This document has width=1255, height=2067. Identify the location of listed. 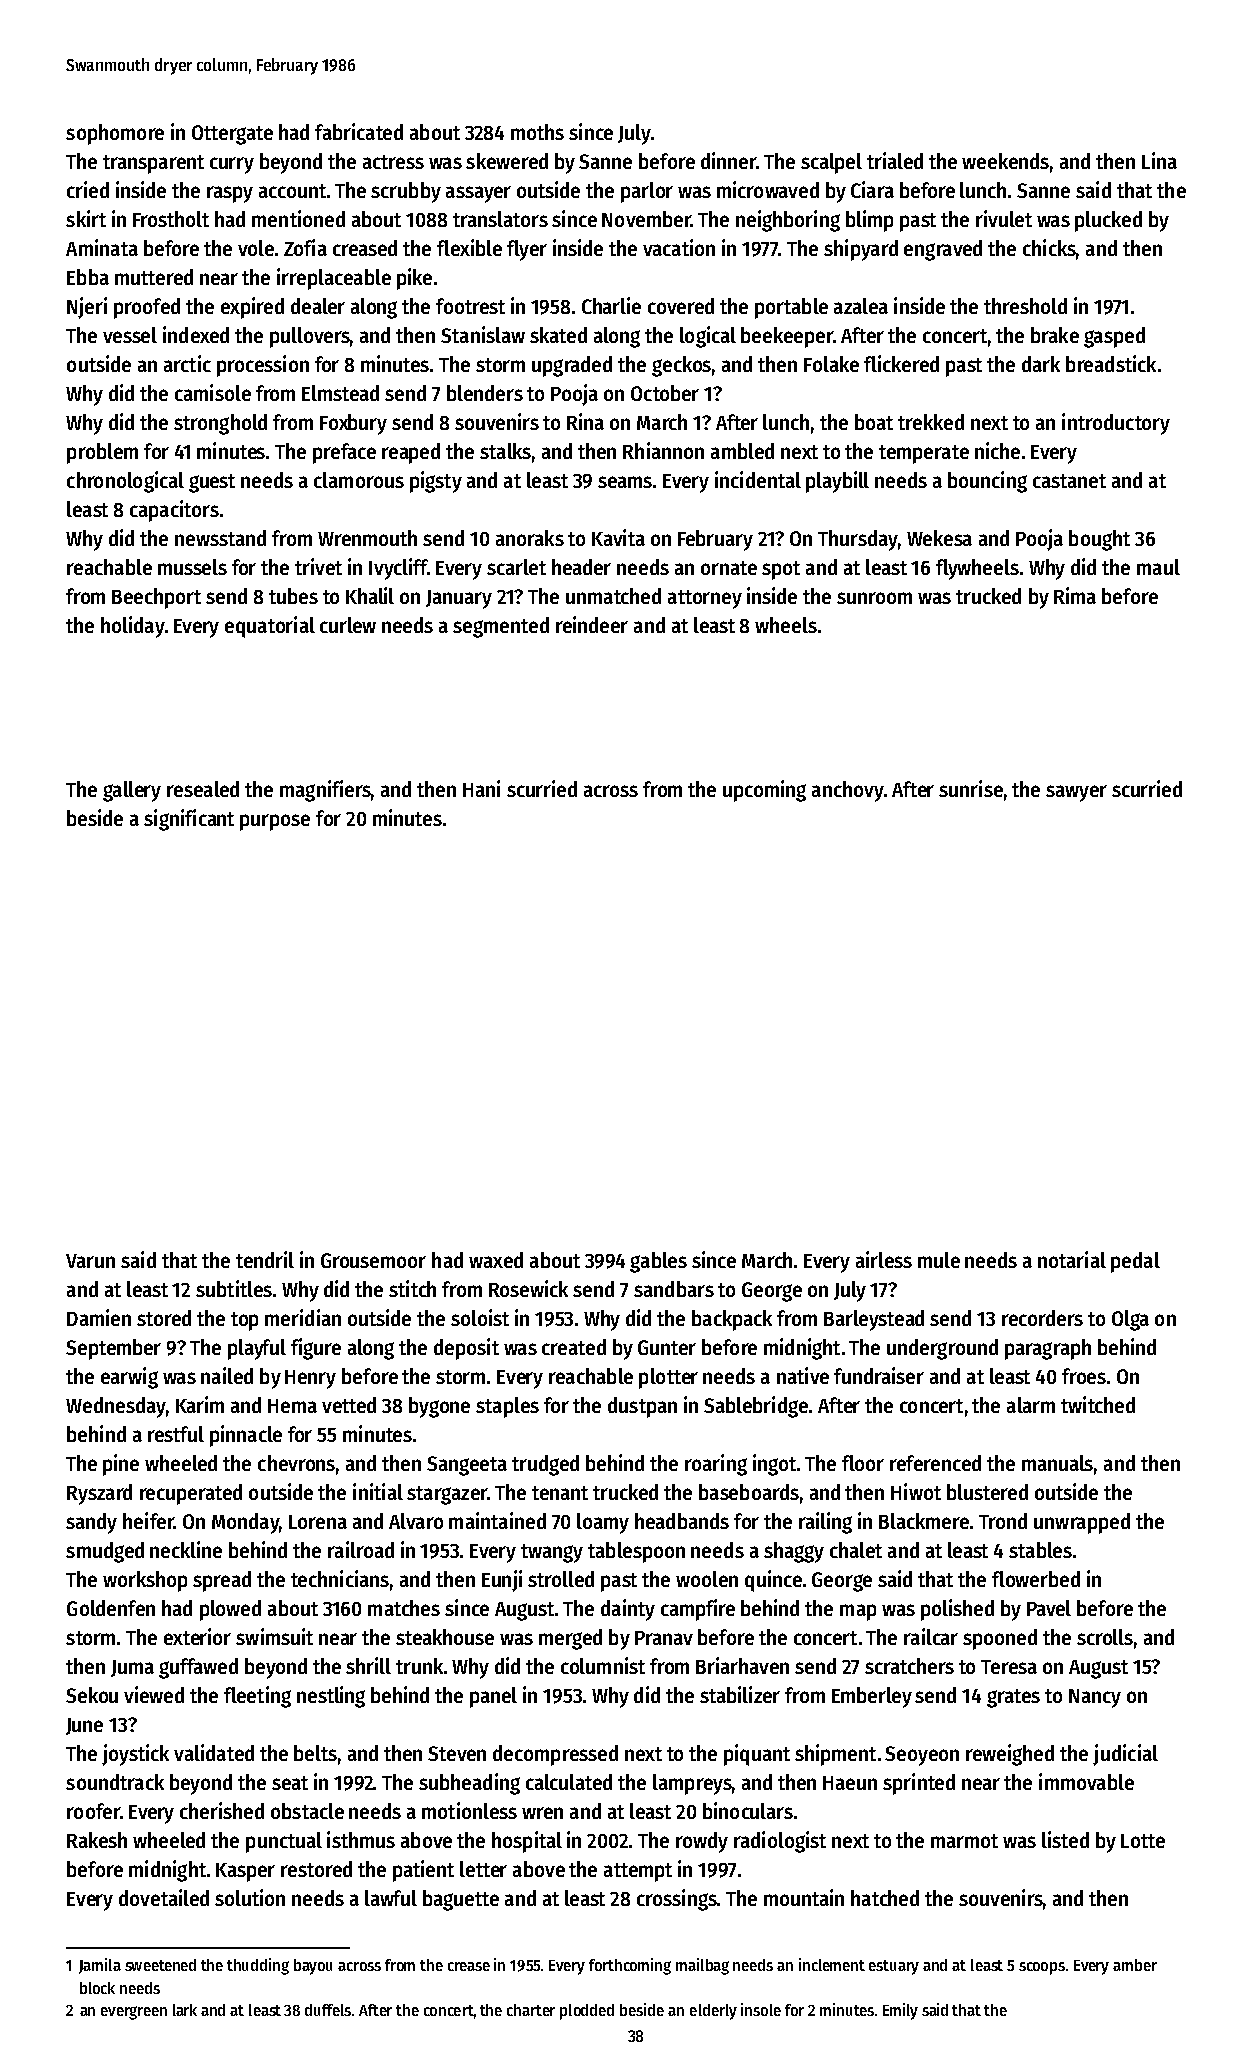
(1065, 1839).
